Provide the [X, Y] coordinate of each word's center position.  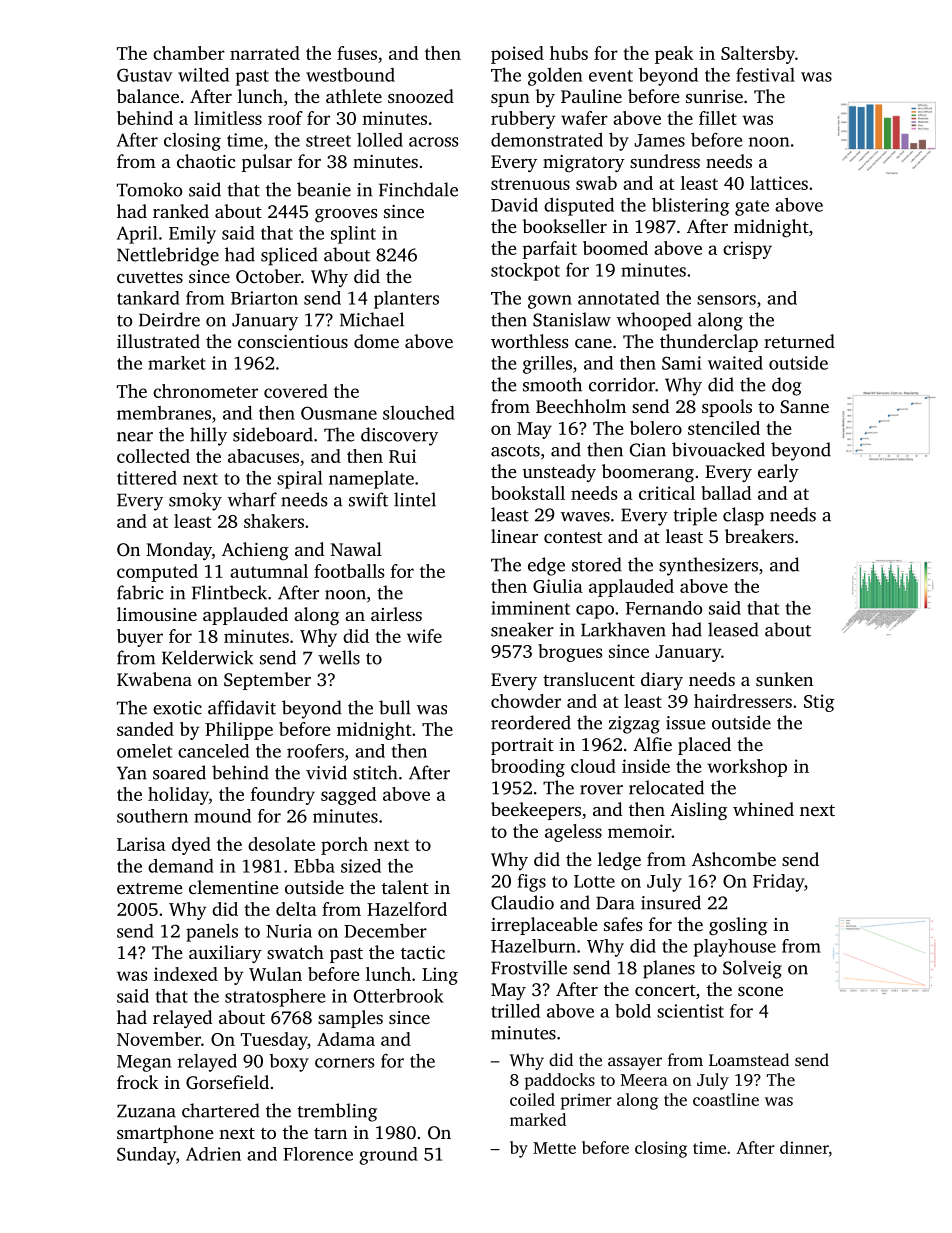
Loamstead [749, 1059]
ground [388, 1156]
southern [152, 816]
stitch [375, 772]
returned [799, 341]
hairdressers [743, 701]
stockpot [525, 272]
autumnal [269, 571]
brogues [570, 653]
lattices [779, 183]
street [328, 141]
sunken [784, 679]
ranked [181, 211]
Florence [318, 1154]
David [514, 205]
